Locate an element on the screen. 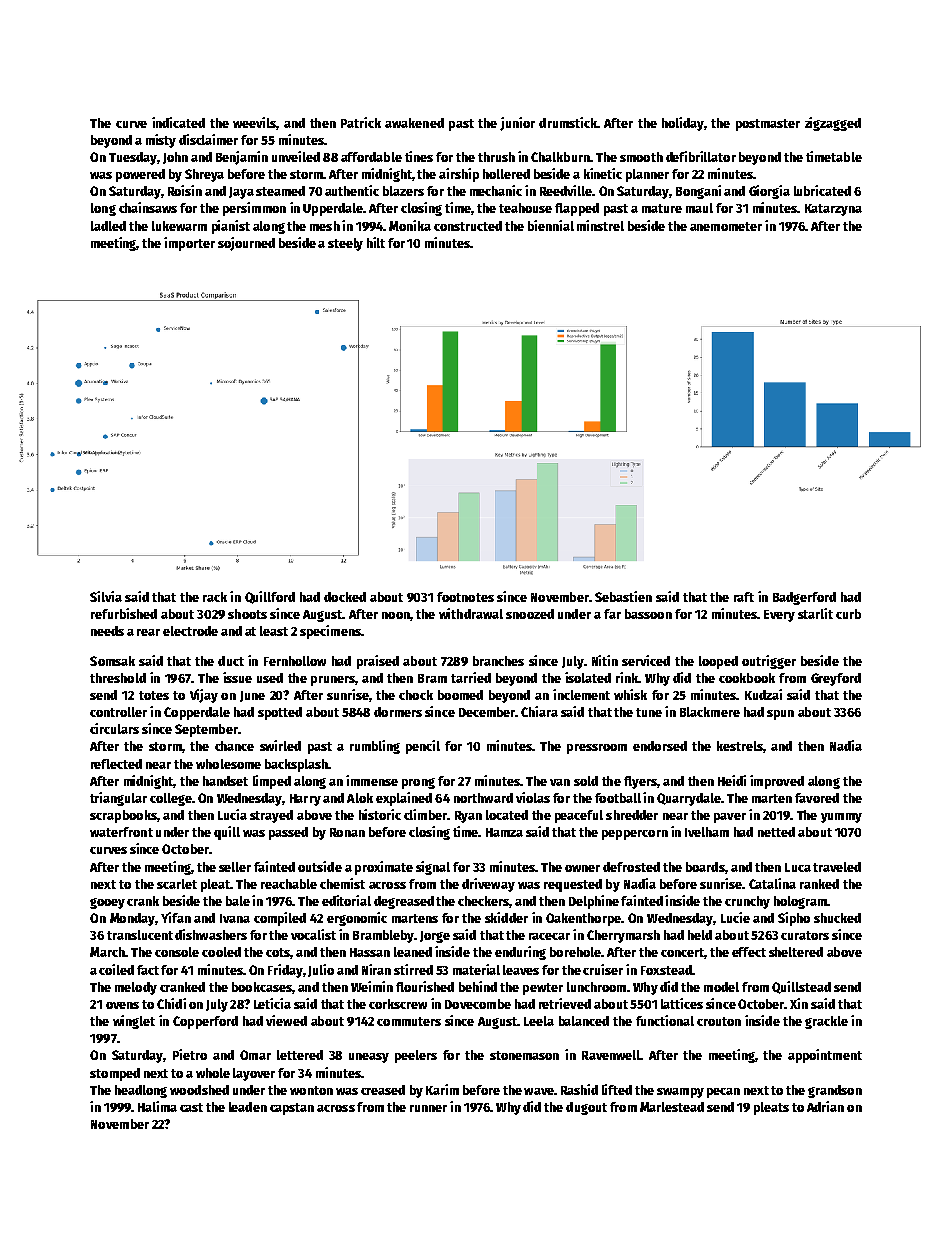  indicated is located at coordinates (178, 122).
